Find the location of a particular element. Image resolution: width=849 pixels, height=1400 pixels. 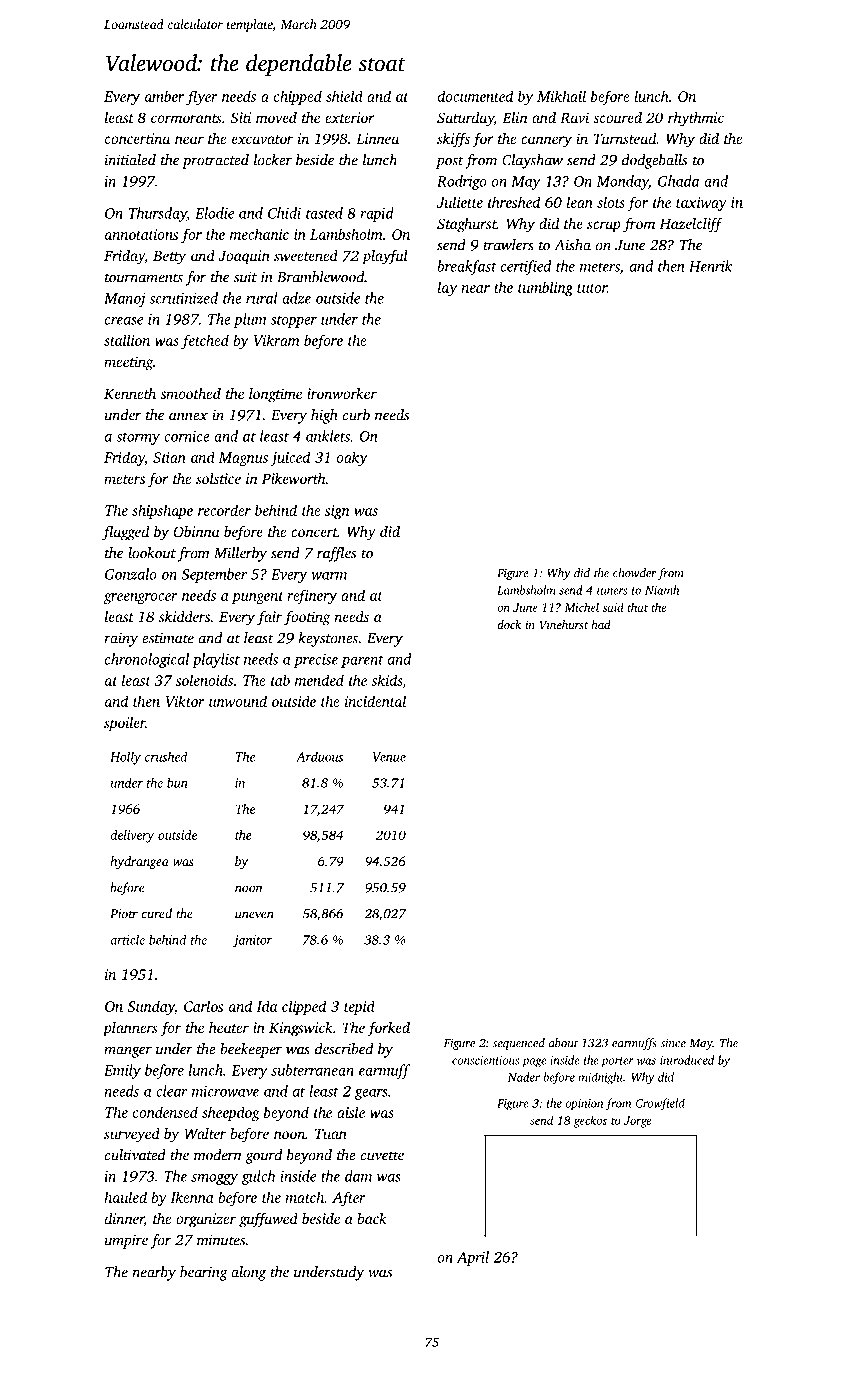

Rodrigo is located at coordinates (462, 182).
